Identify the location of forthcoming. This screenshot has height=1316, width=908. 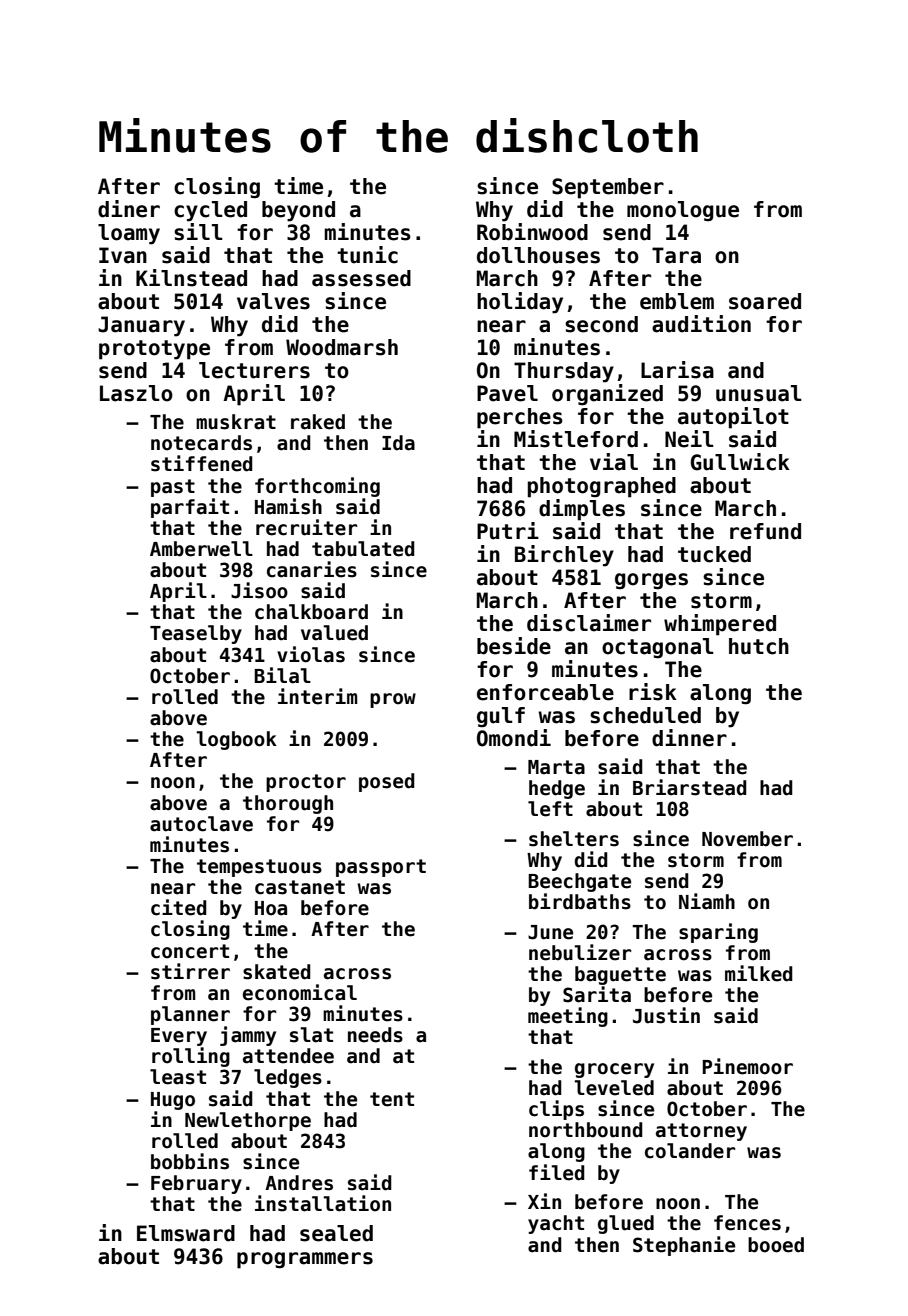
(317, 487).
